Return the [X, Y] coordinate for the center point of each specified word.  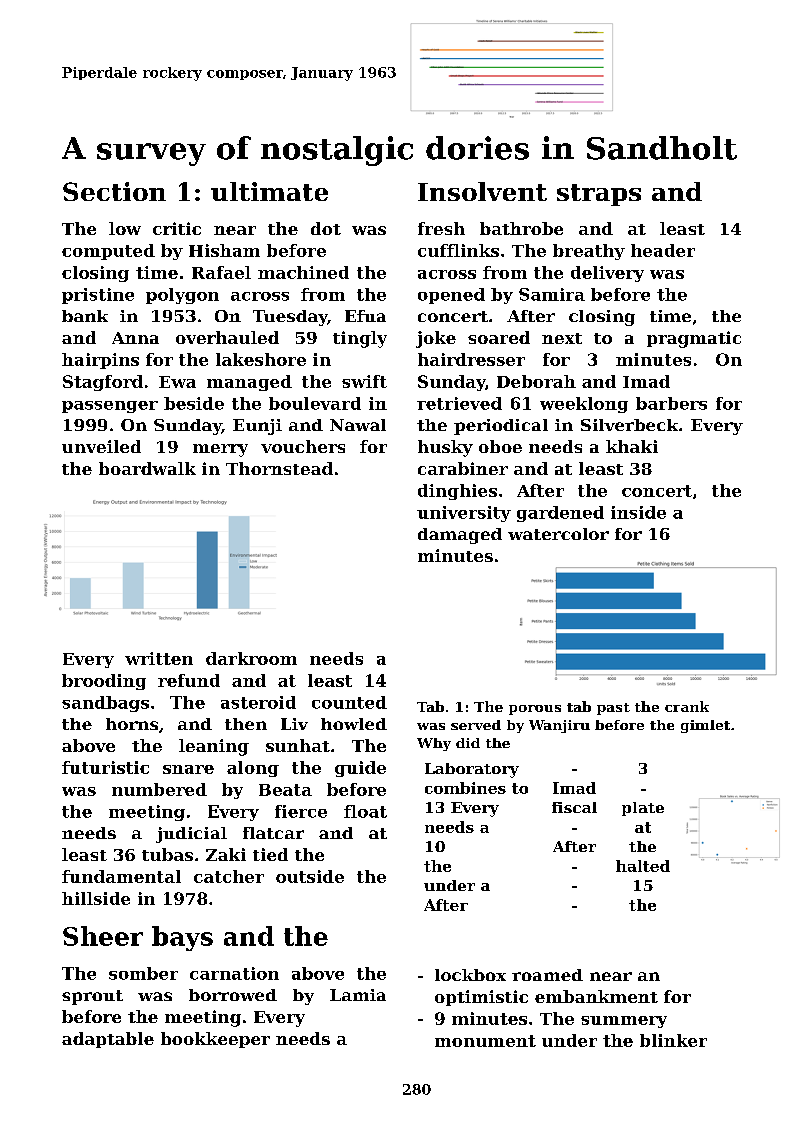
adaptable [108, 1040]
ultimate [269, 191]
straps [599, 195]
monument [485, 1041]
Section [114, 191]
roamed [547, 975]
